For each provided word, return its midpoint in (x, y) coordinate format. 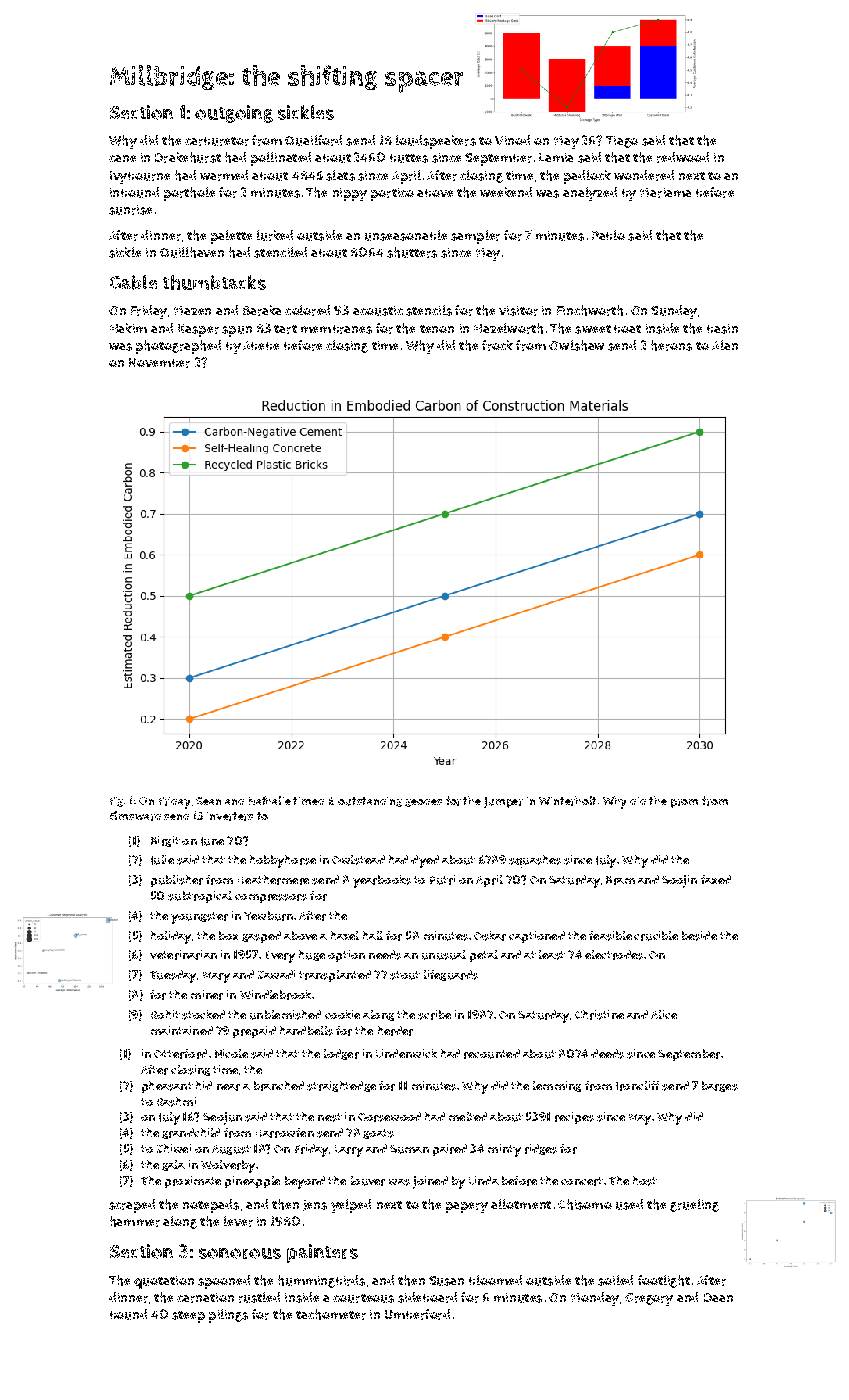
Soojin (679, 881)
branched (279, 1086)
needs (385, 955)
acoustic (378, 311)
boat (627, 329)
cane (122, 158)
